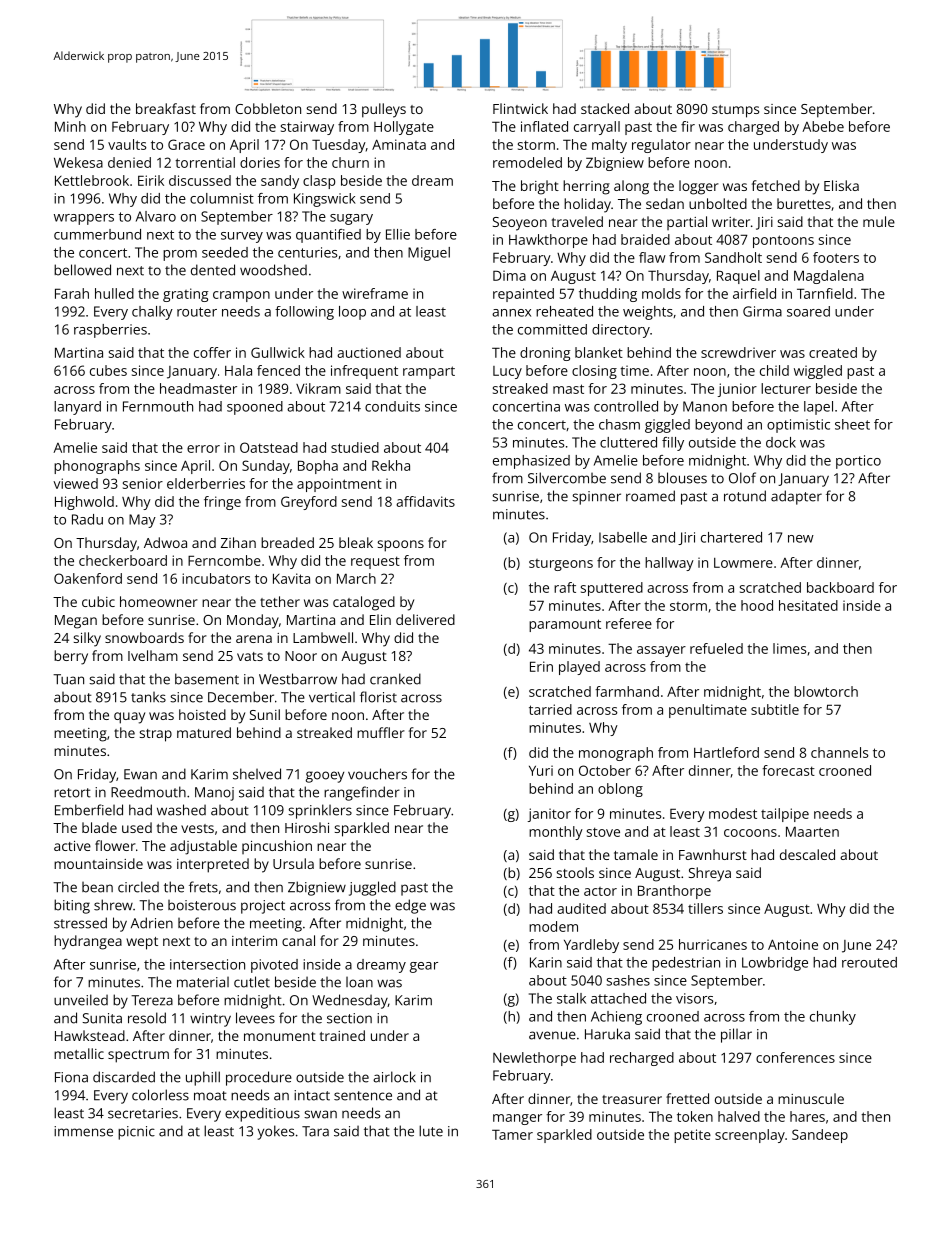  I want to click on Tamer, so click(512, 1134).
